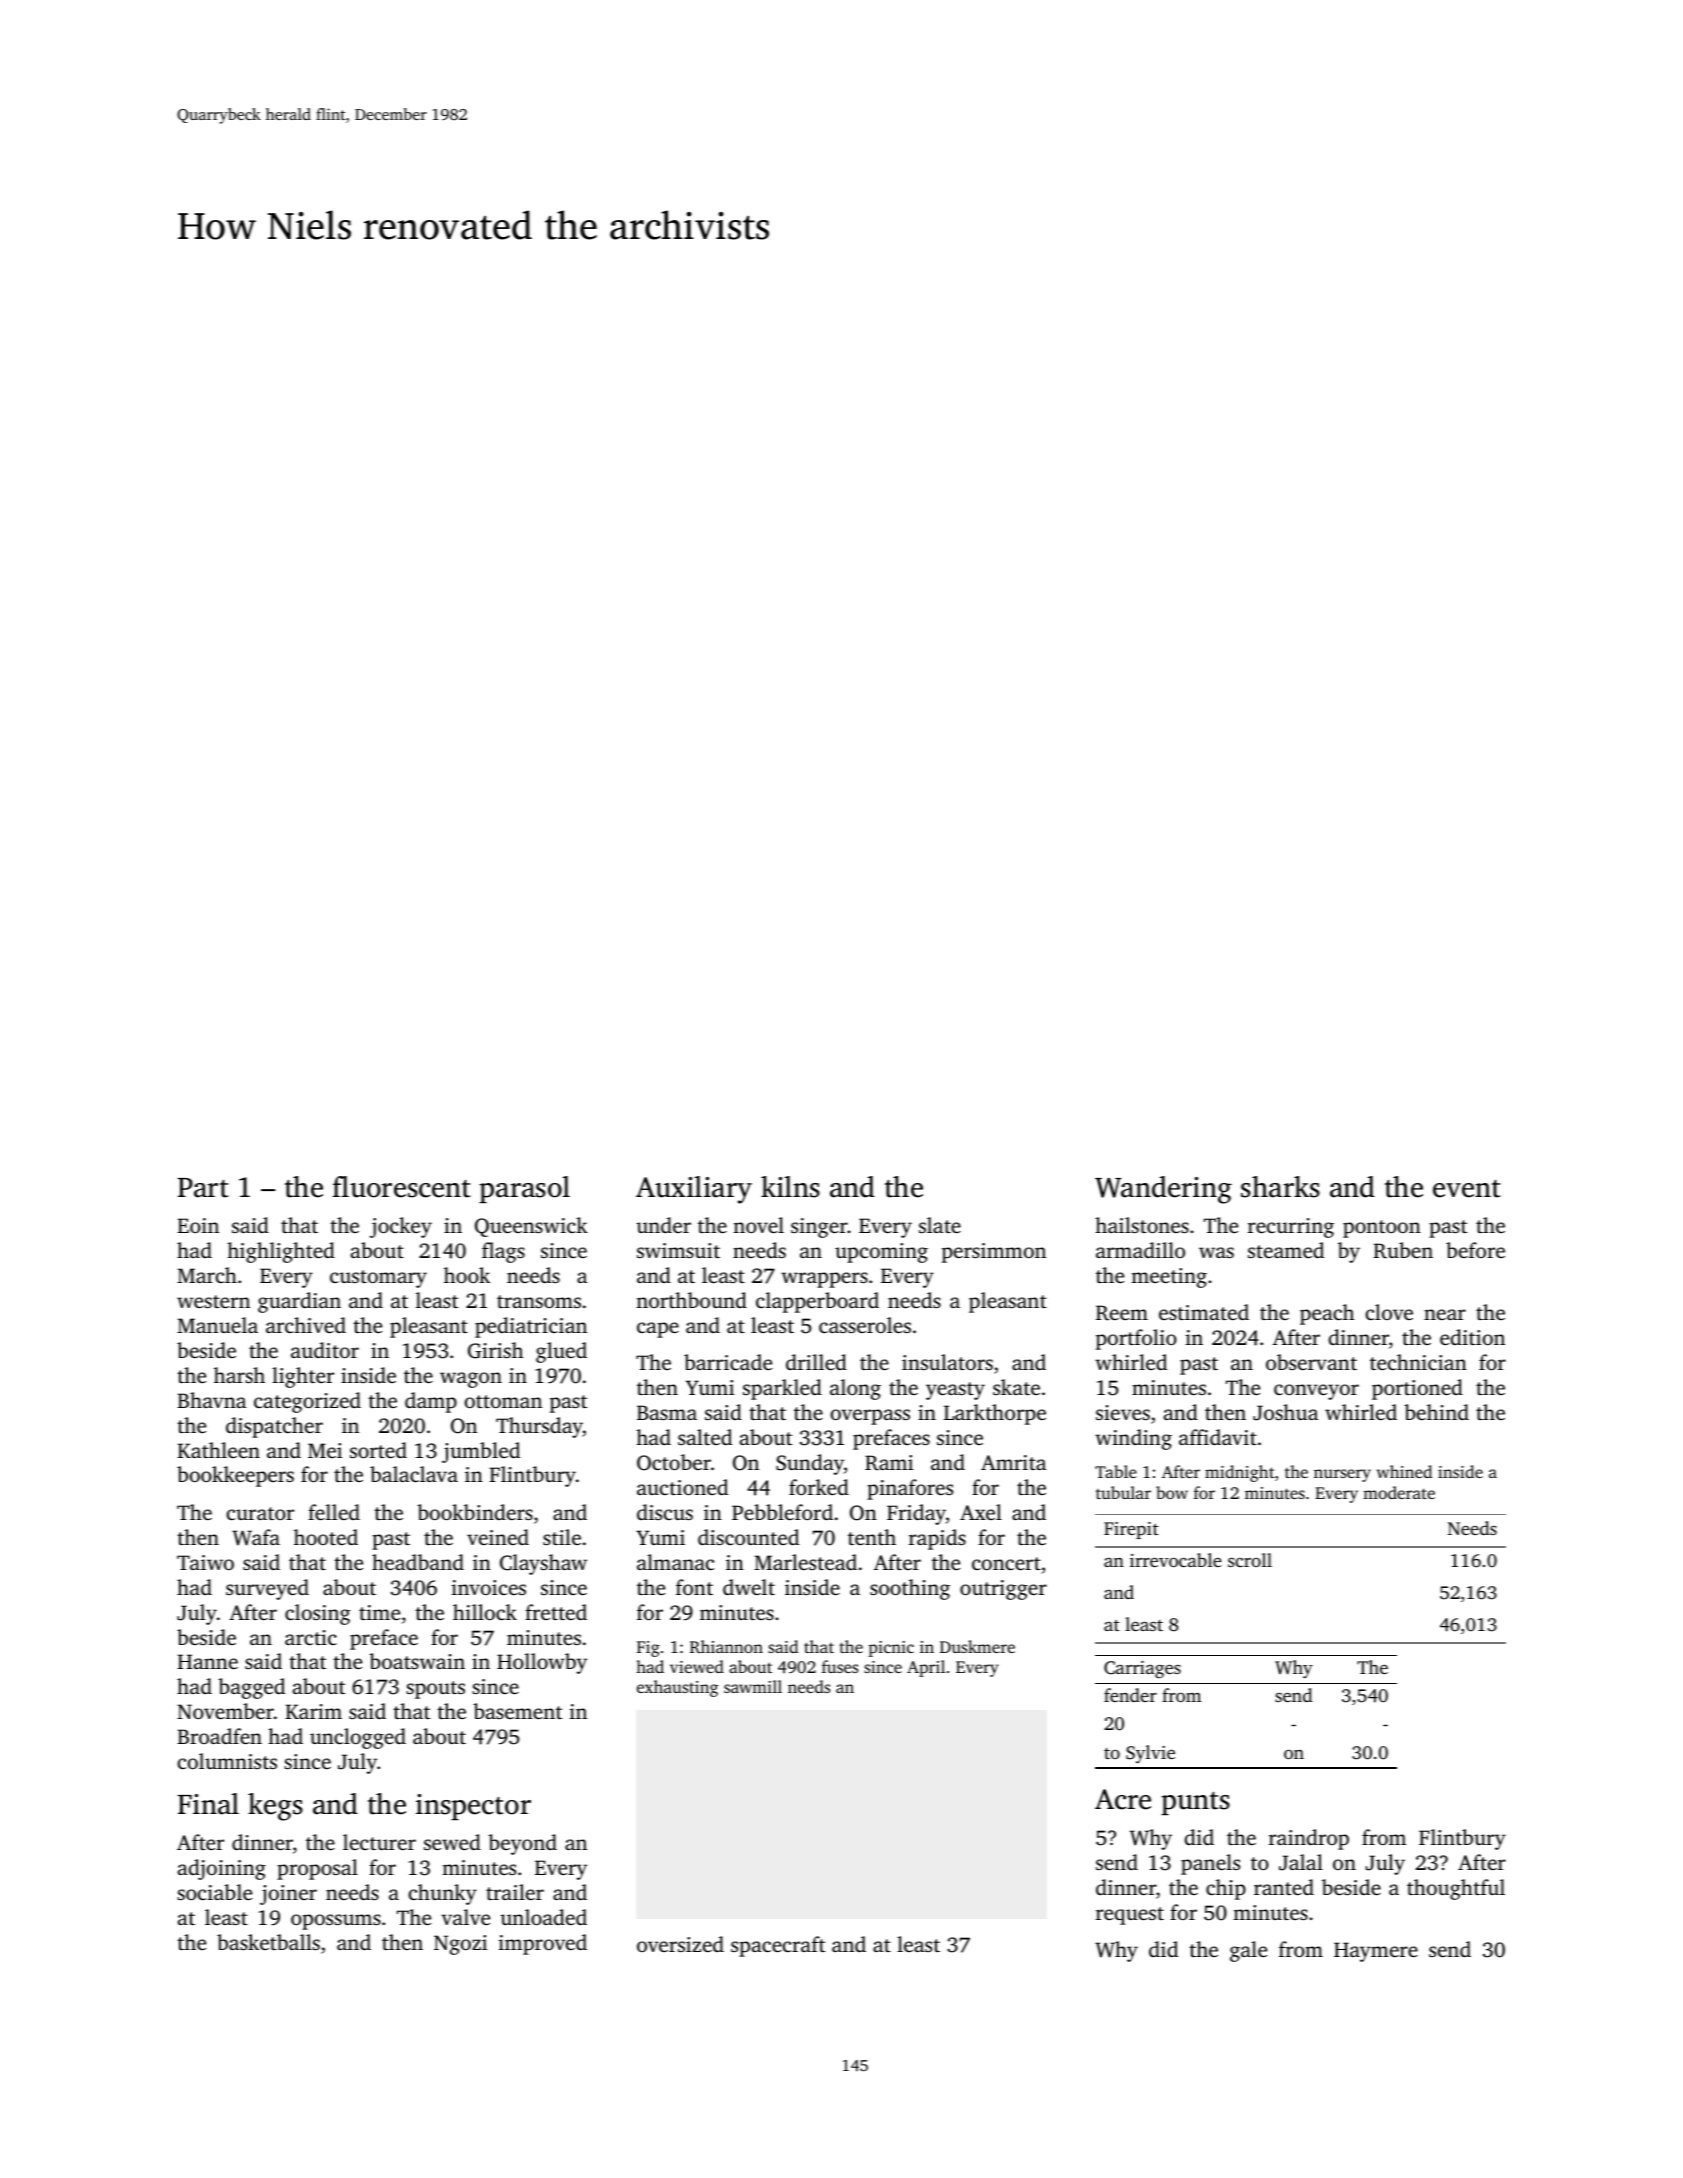  What do you see at coordinates (1136, 1339) in the image?
I see `portfolio` at bounding box center [1136, 1339].
